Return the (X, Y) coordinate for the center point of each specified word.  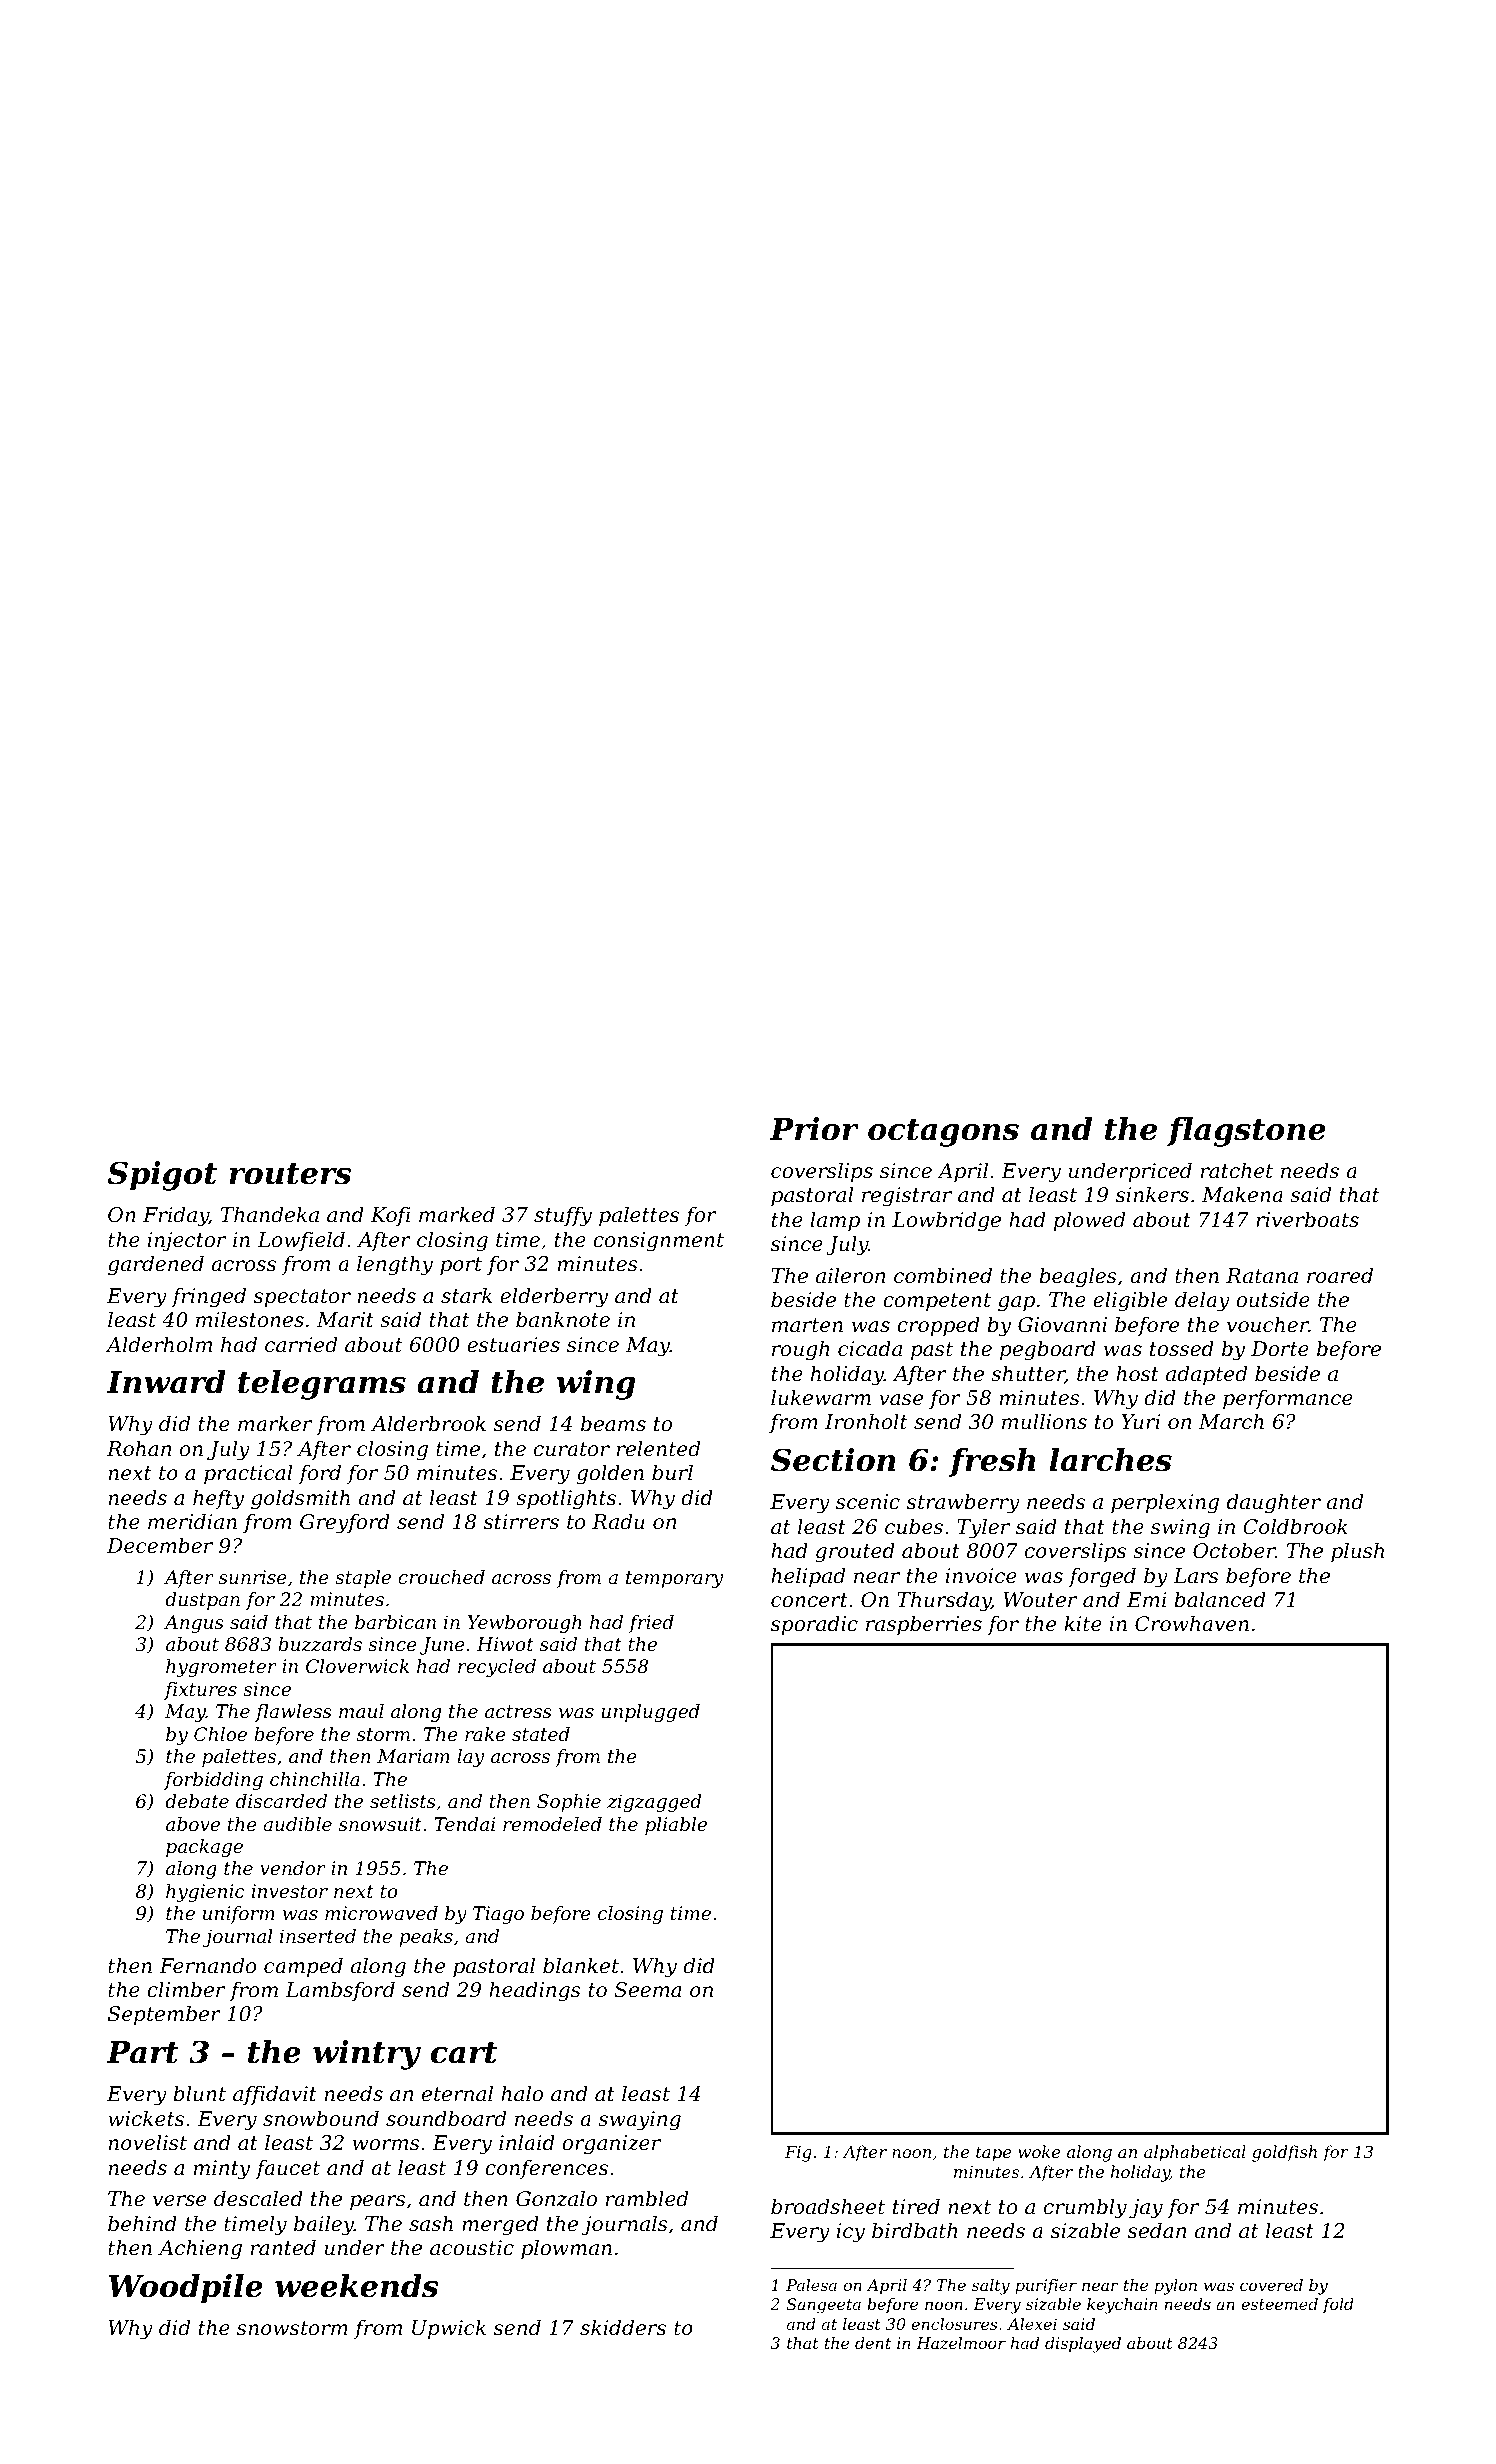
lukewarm (821, 1397)
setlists (403, 1801)
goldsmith (300, 1499)
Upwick (449, 2329)
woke (1039, 2151)
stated (541, 1734)
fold (1338, 2305)
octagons (943, 1133)
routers (290, 1174)
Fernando (207, 1965)
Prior (814, 1129)
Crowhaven (1192, 1623)
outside (1273, 1299)
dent (873, 2343)
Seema (647, 1990)
